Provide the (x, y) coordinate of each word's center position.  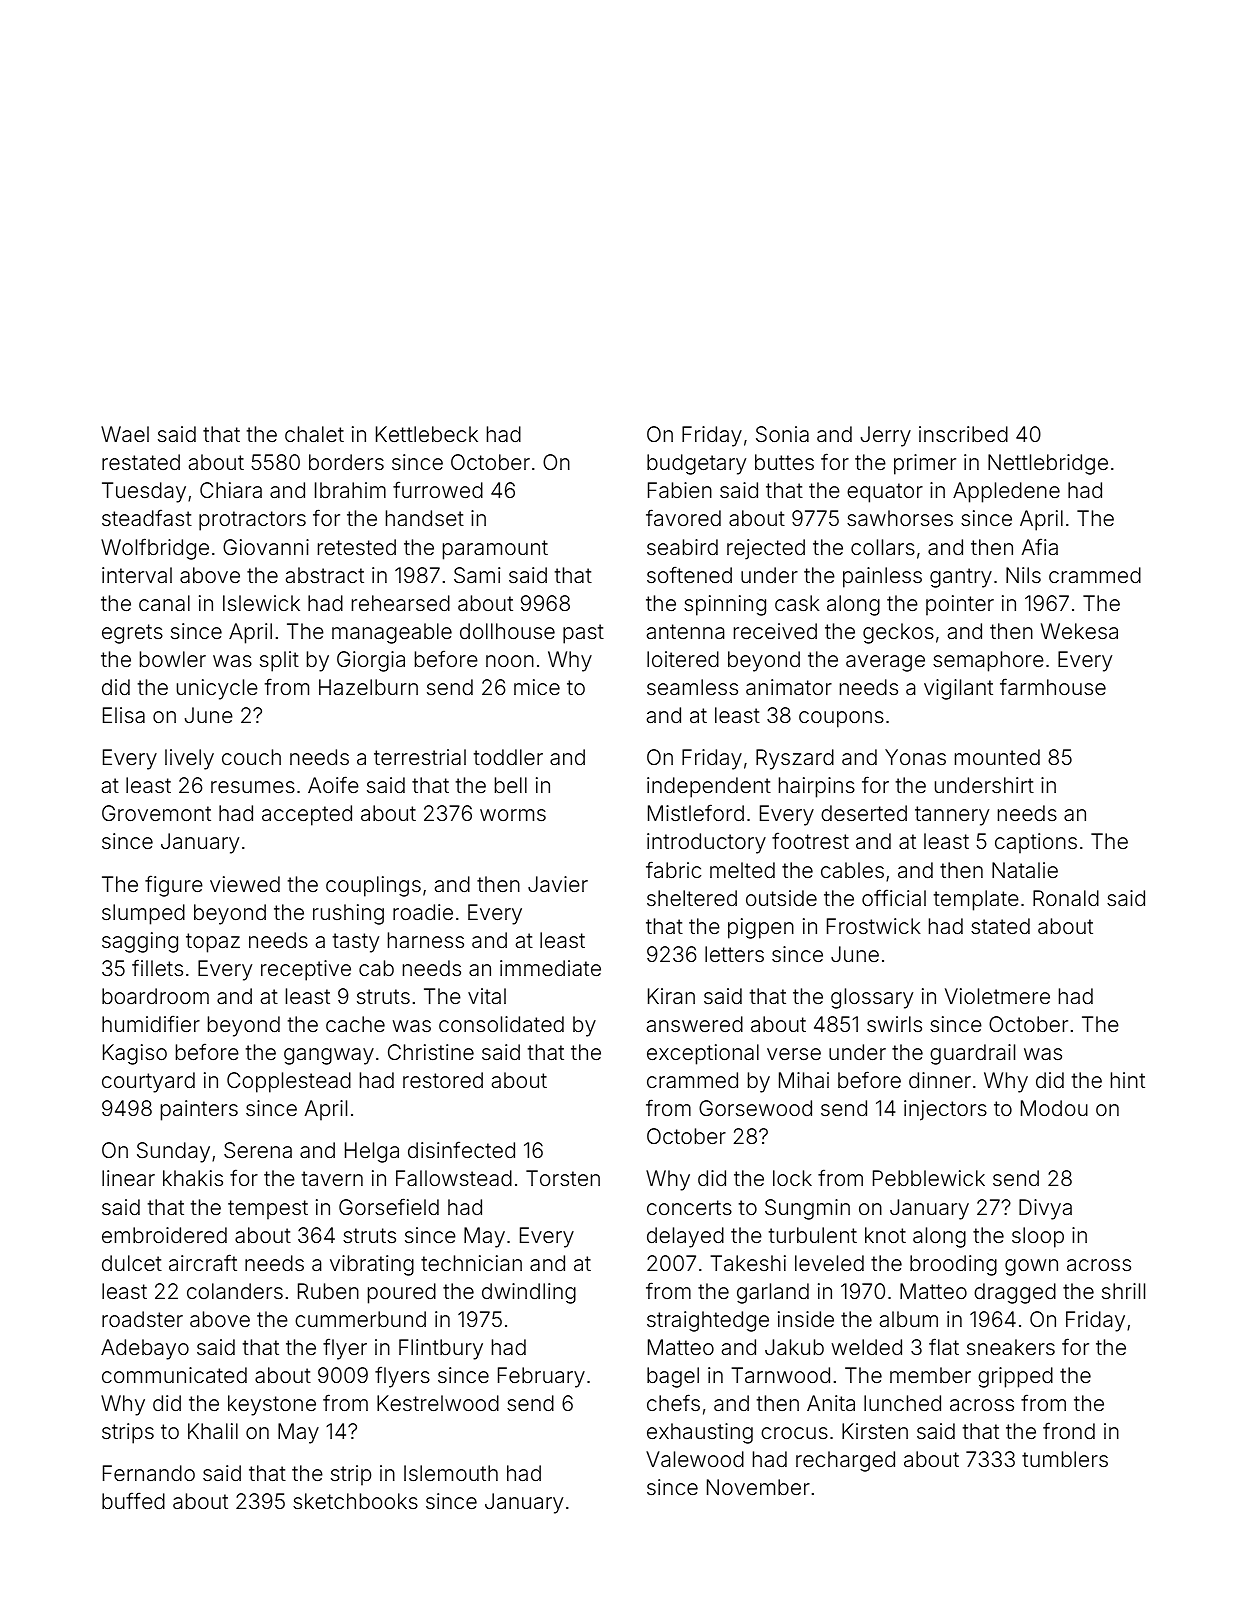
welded (867, 1347)
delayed (685, 1237)
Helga (372, 1152)
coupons (841, 719)
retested (357, 547)
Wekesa (1079, 631)
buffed (133, 1500)
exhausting (700, 1433)
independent (709, 787)
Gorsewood (755, 1108)
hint (1128, 1080)
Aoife (333, 784)
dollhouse (507, 631)
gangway (329, 1056)
